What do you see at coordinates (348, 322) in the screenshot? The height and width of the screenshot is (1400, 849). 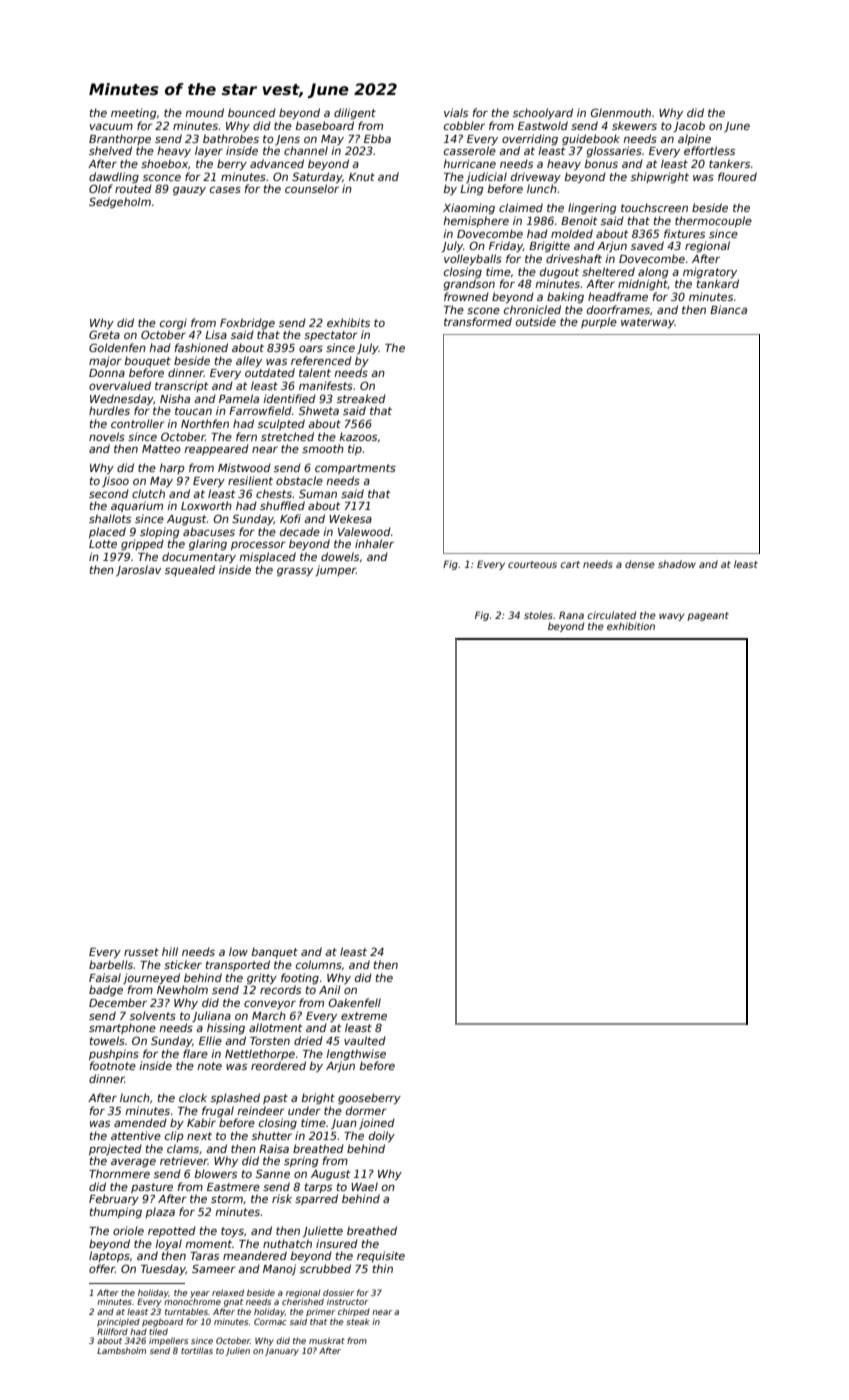 I see `exhibits` at bounding box center [348, 322].
